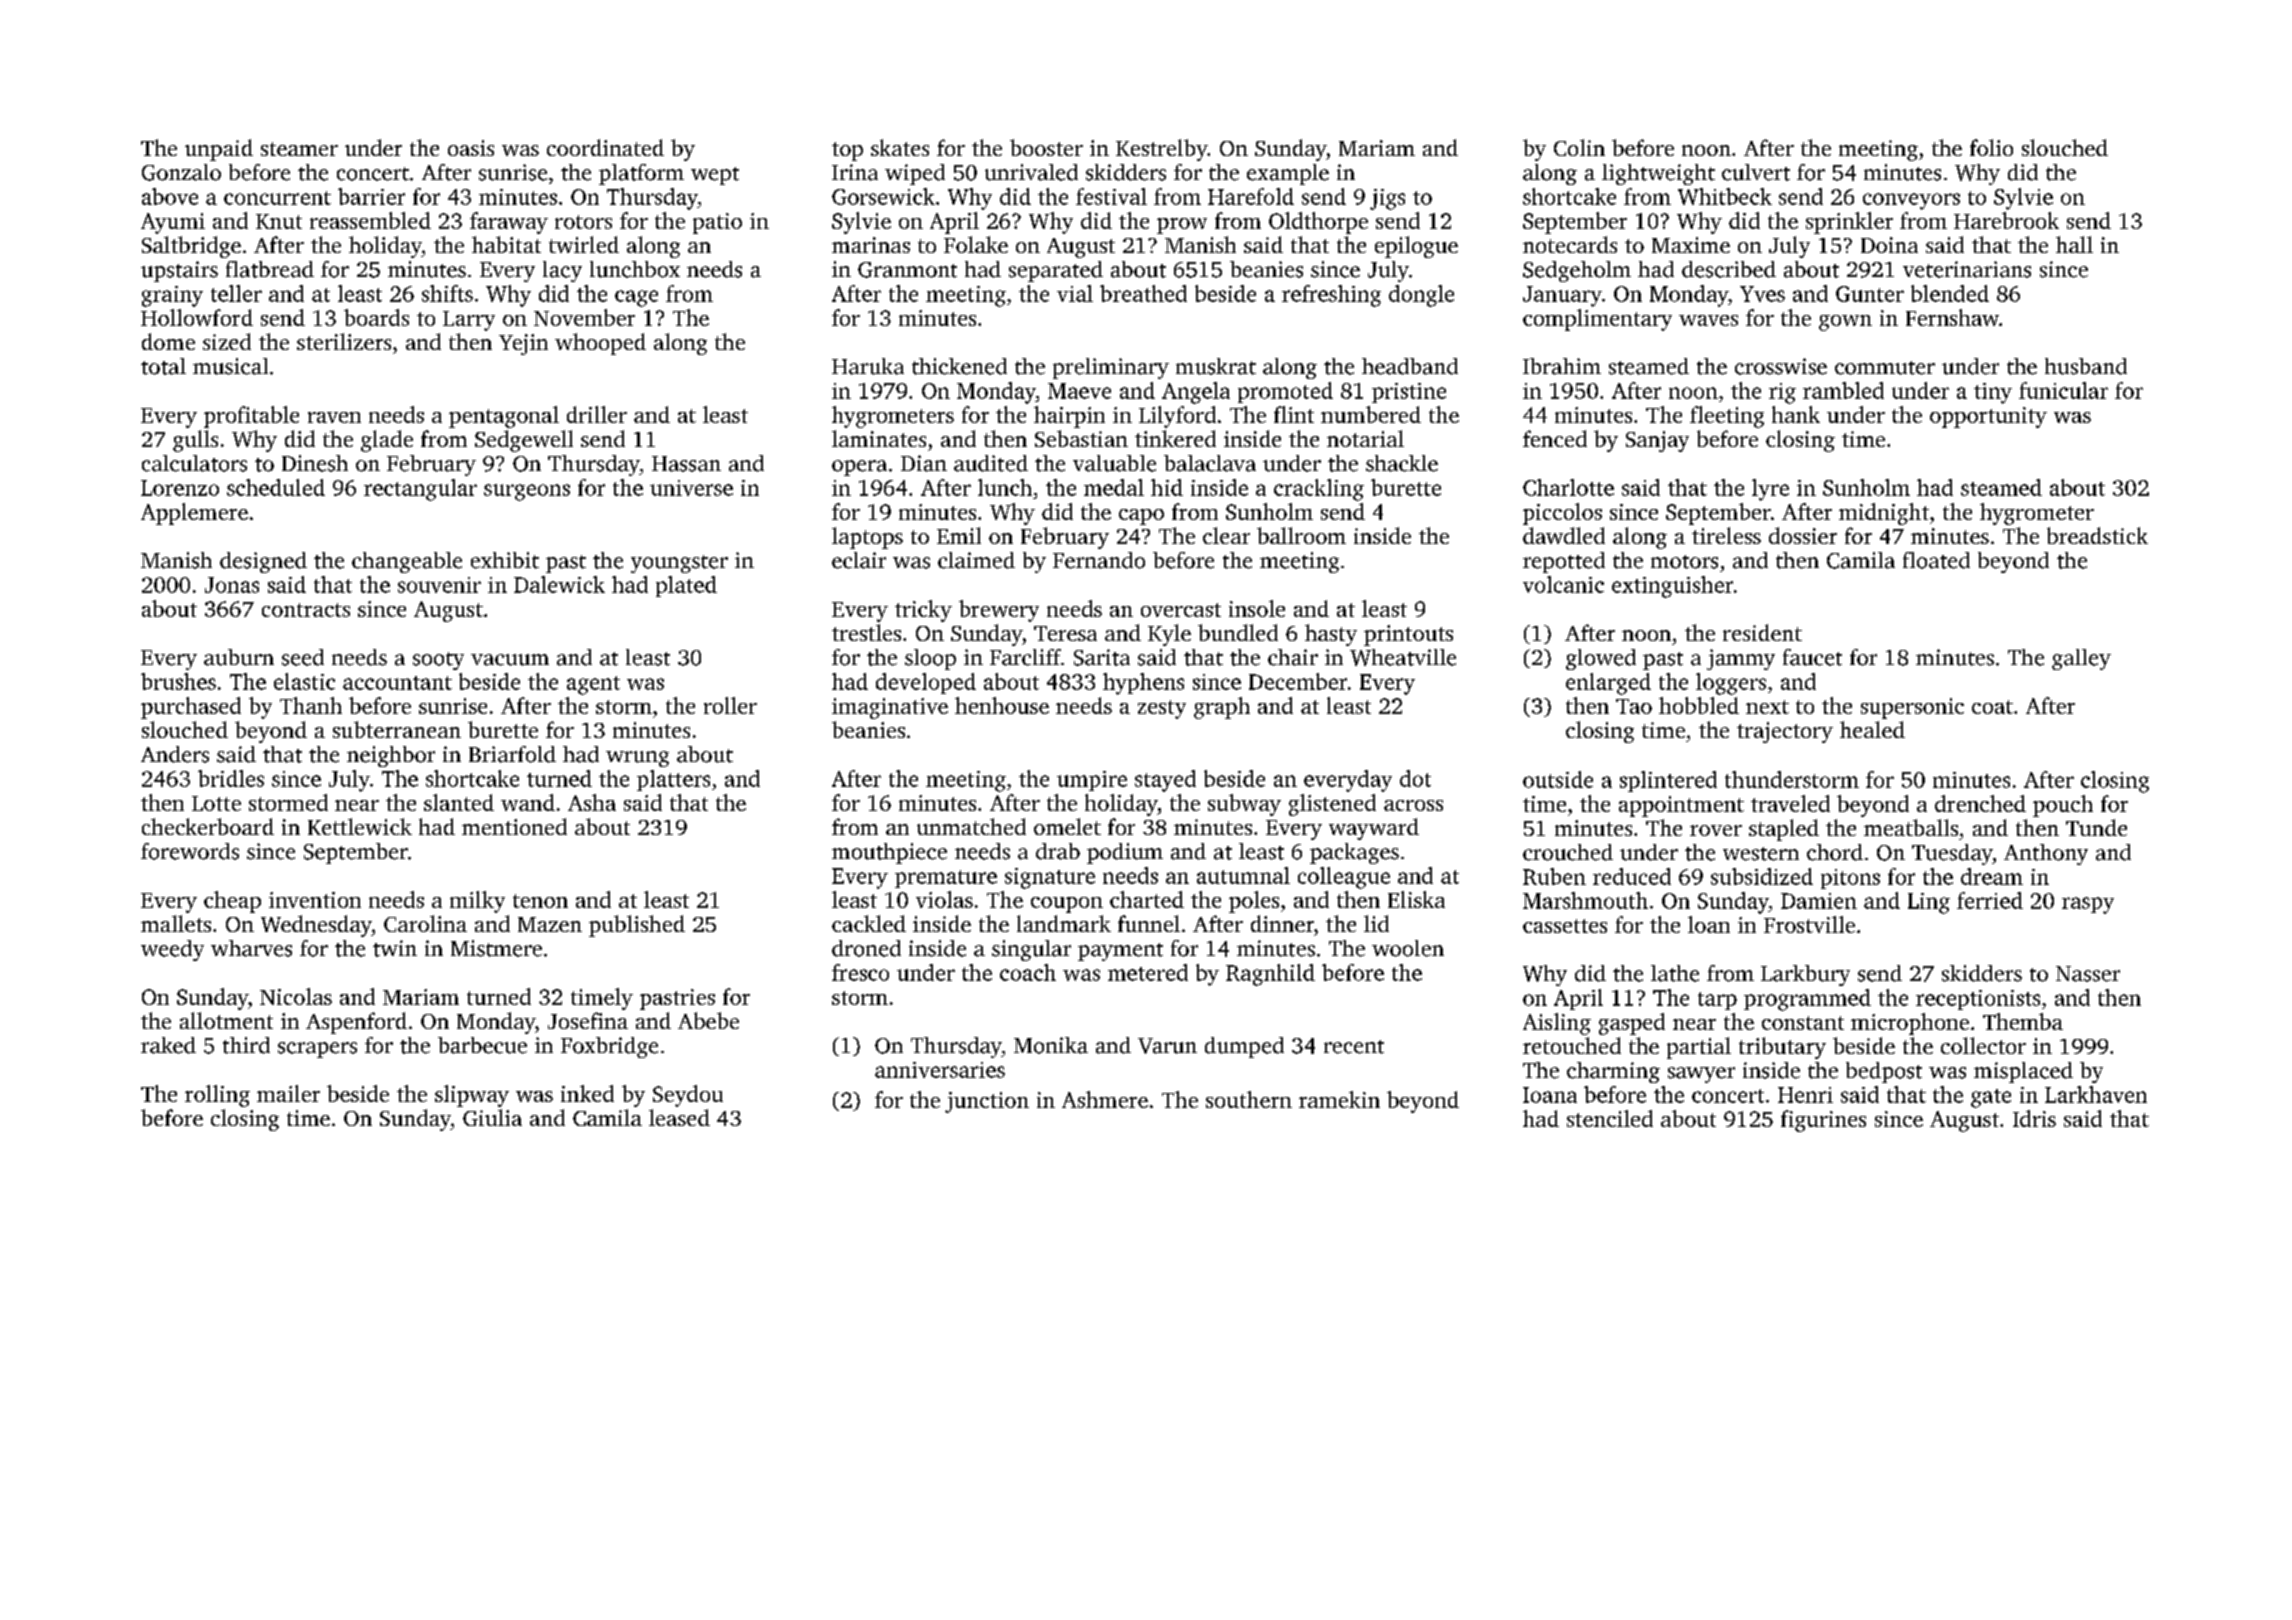 This screenshot has width=2292, height=1620. Describe the element at coordinates (492, 1117) in the screenshot. I see `Giulia` at that location.
